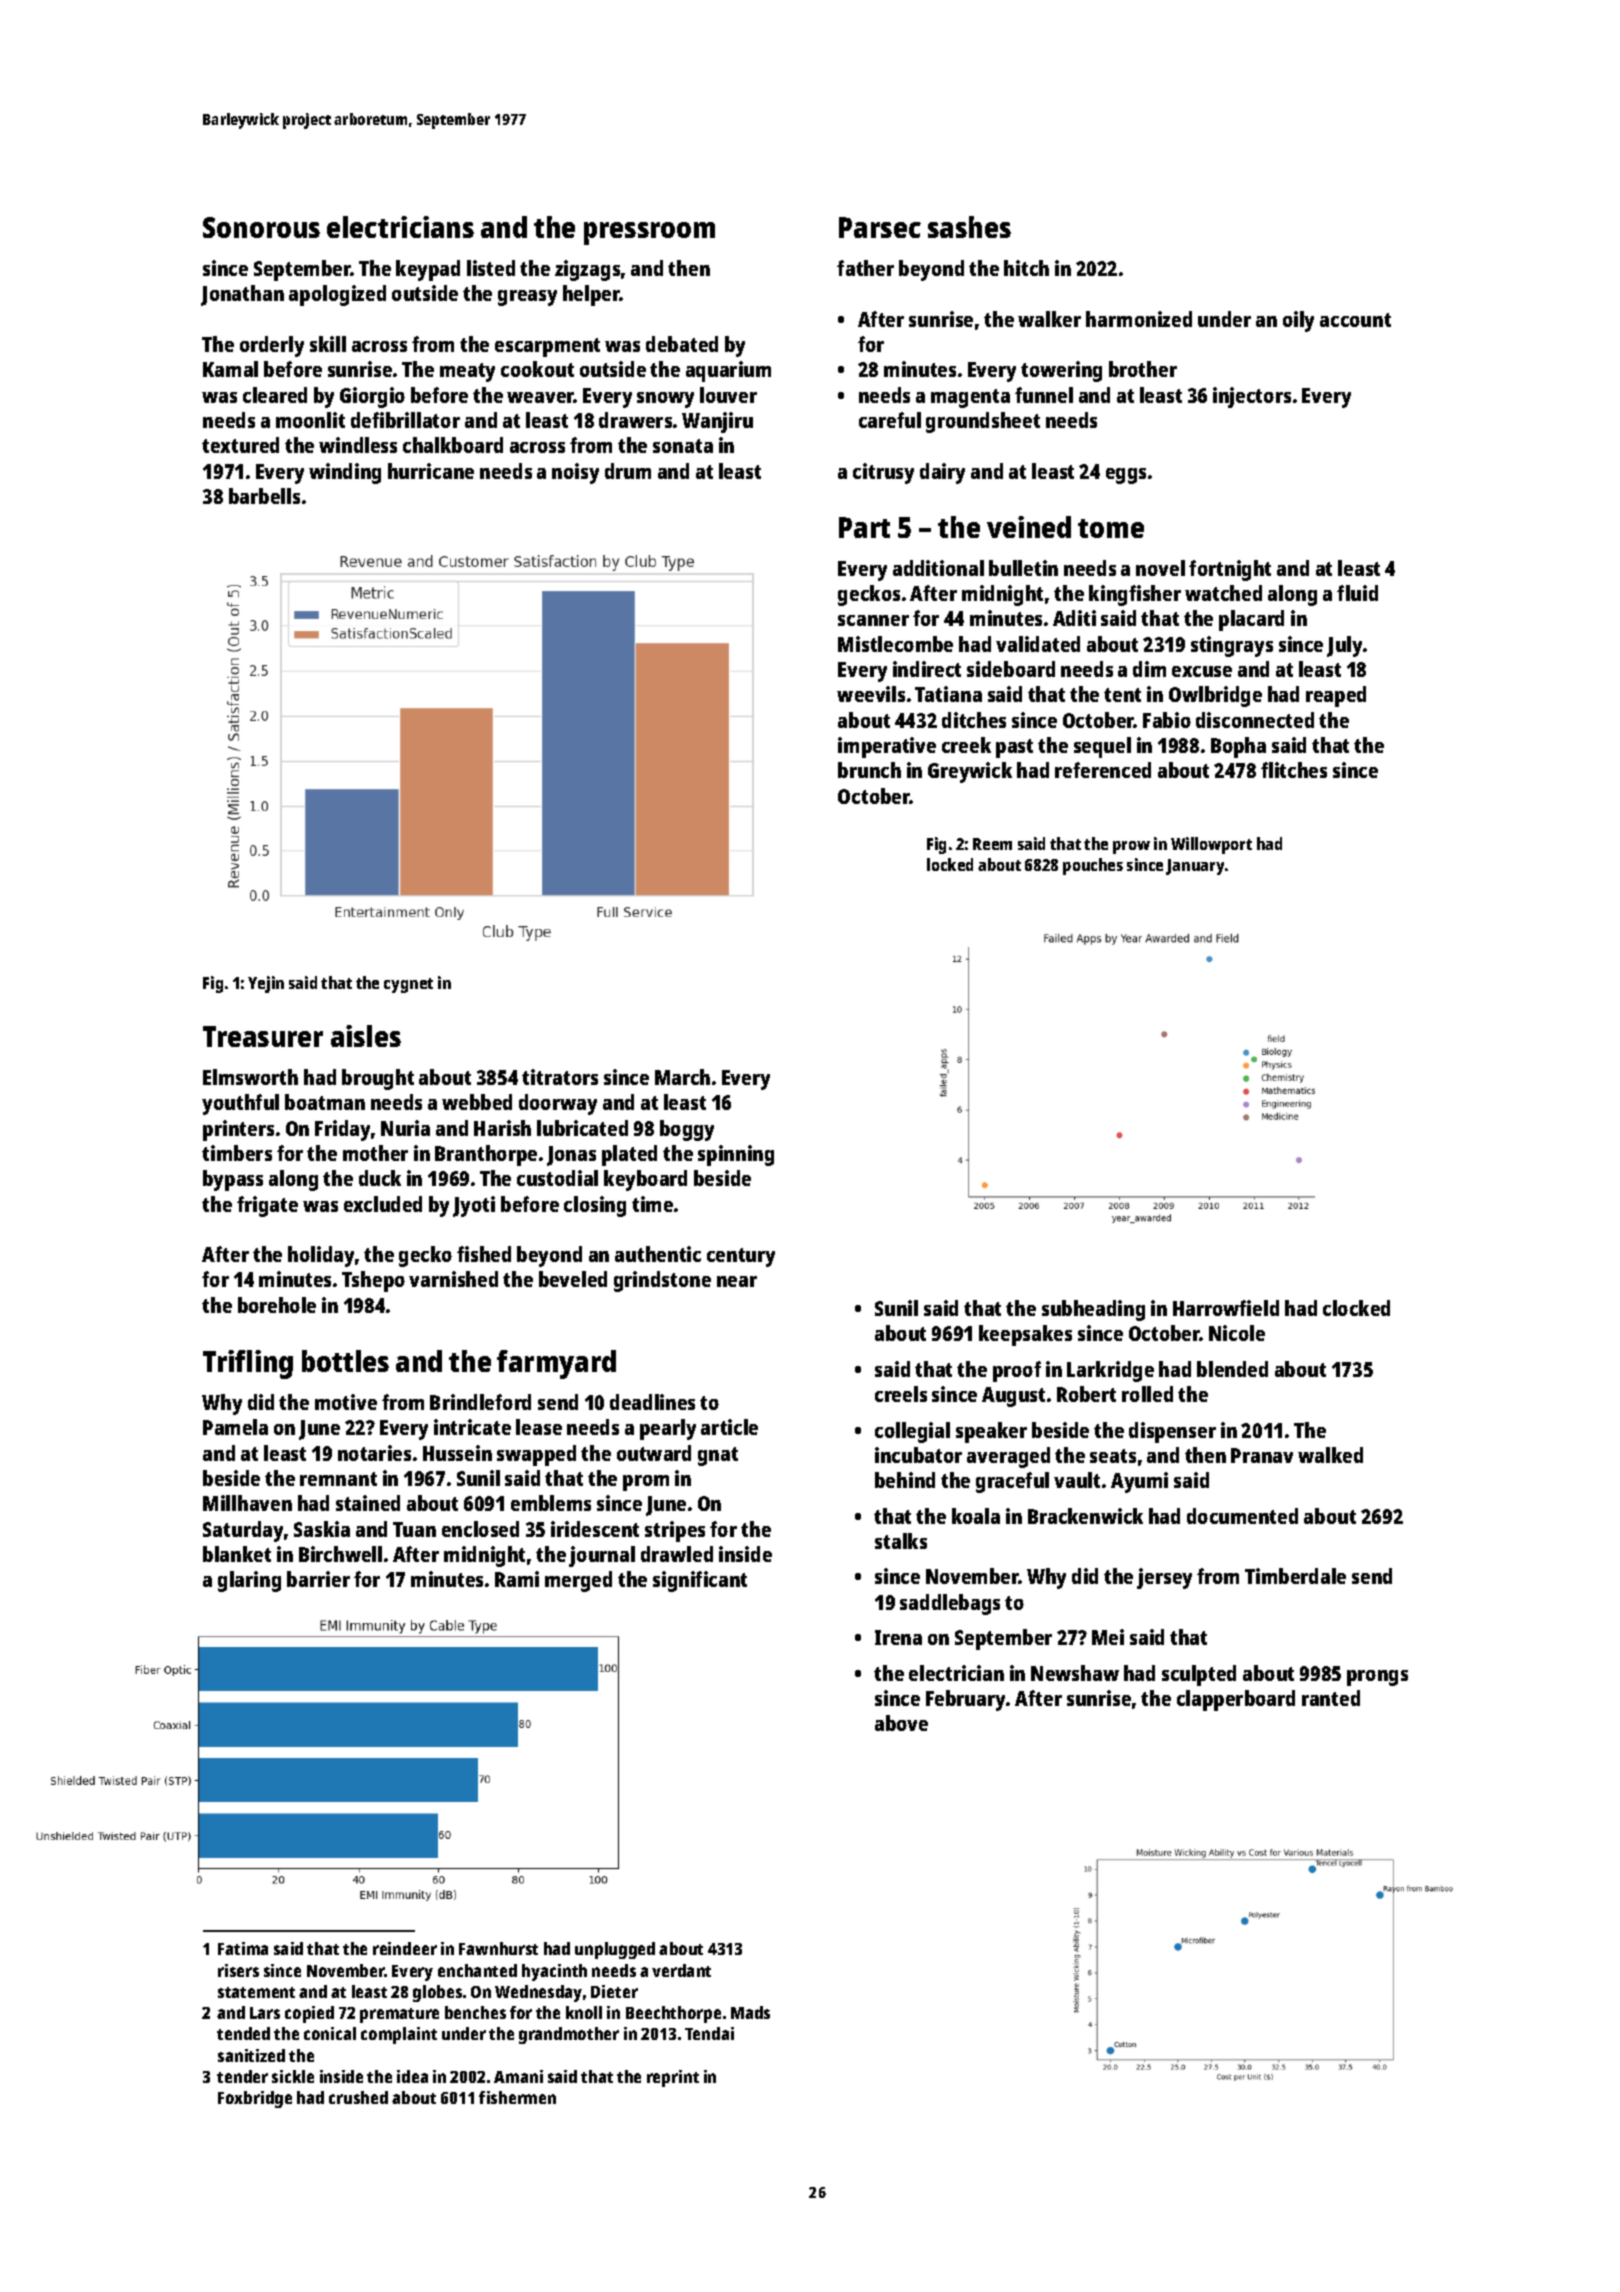  I want to click on hurricane, so click(431, 471).
